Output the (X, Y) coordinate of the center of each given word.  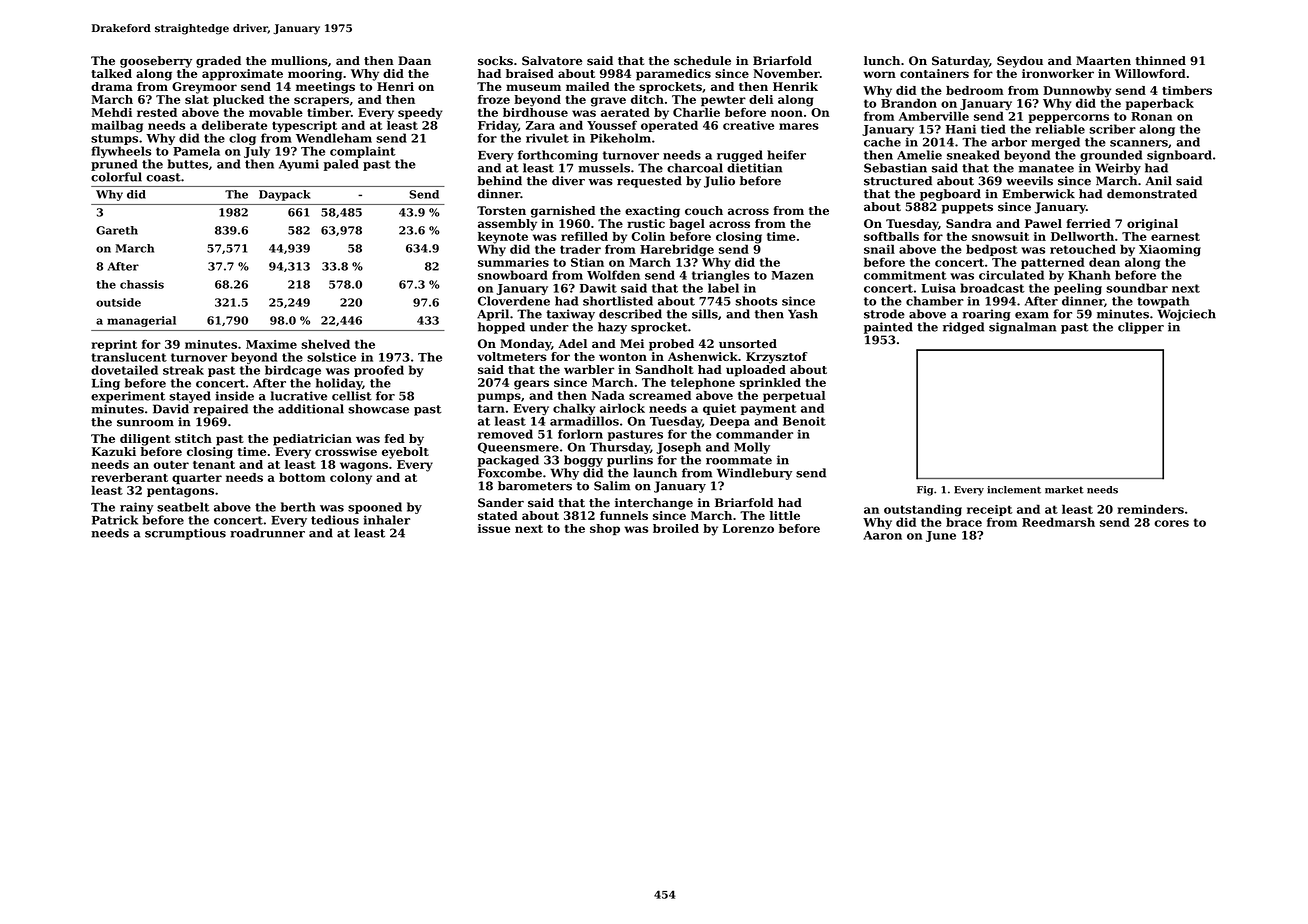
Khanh (1089, 275)
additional (311, 409)
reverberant (129, 477)
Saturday (960, 62)
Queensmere (518, 448)
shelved (325, 344)
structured (898, 181)
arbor (1009, 142)
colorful (116, 177)
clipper (1141, 328)
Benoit (804, 421)
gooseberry (156, 62)
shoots (756, 301)
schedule (702, 61)
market (1064, 490)
